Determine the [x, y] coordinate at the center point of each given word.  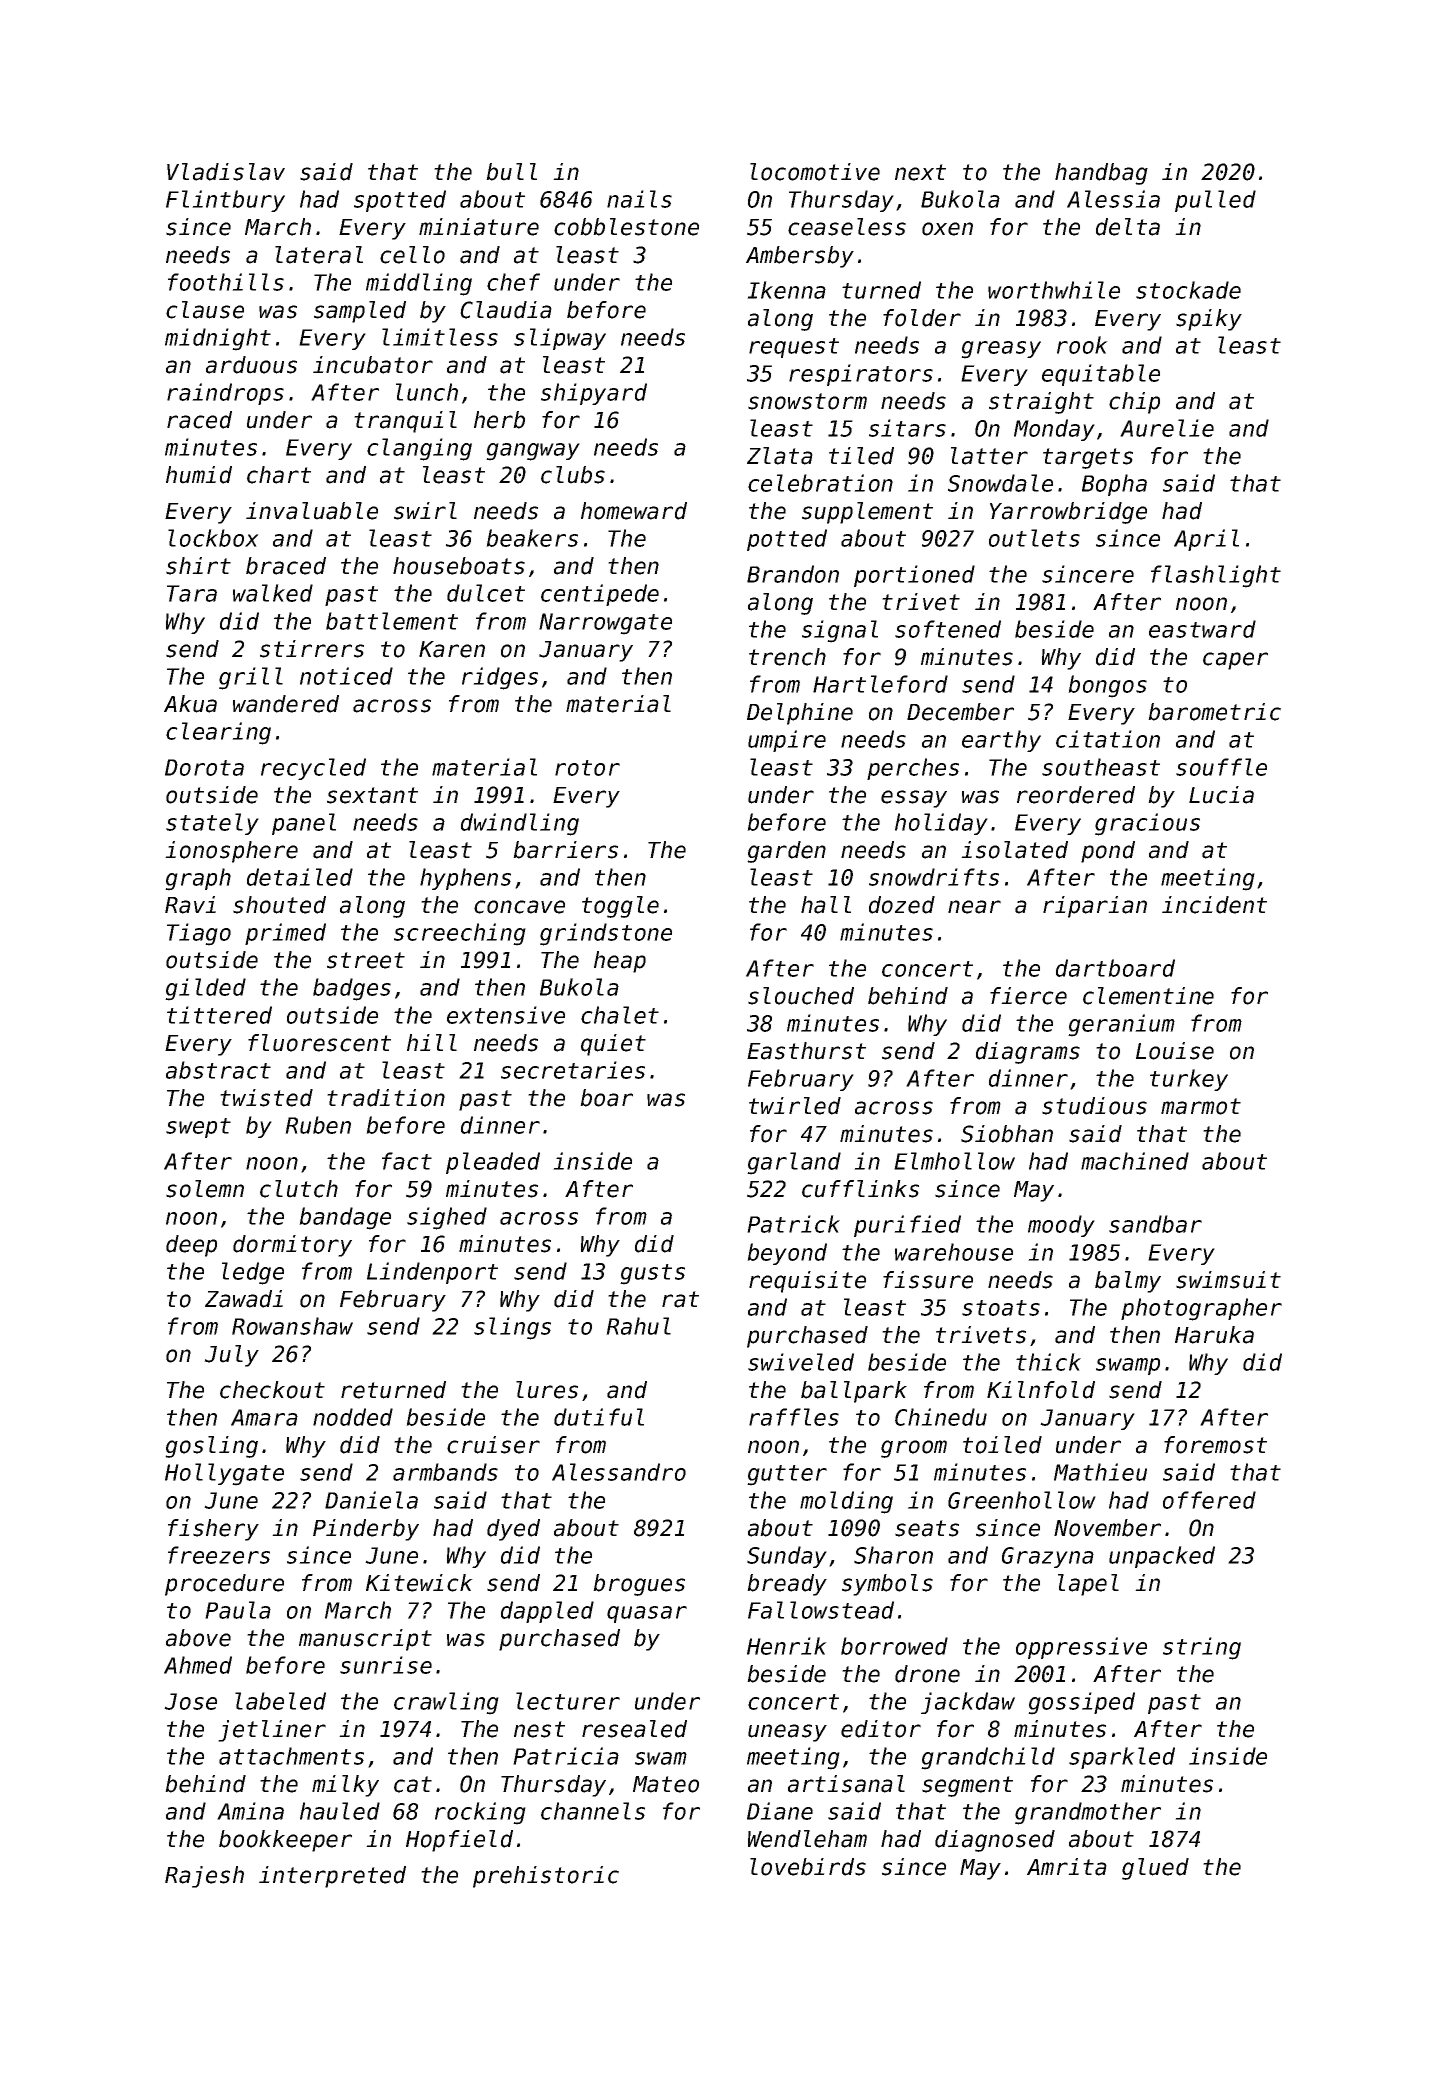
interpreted [332, 1877]
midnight [218, 339]
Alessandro [619, 1472]
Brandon [793, 574]
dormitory [292, 1246]
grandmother [1088, 1813]
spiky [1209, 320]
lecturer [568, 1701]
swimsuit [1228, 1280]
